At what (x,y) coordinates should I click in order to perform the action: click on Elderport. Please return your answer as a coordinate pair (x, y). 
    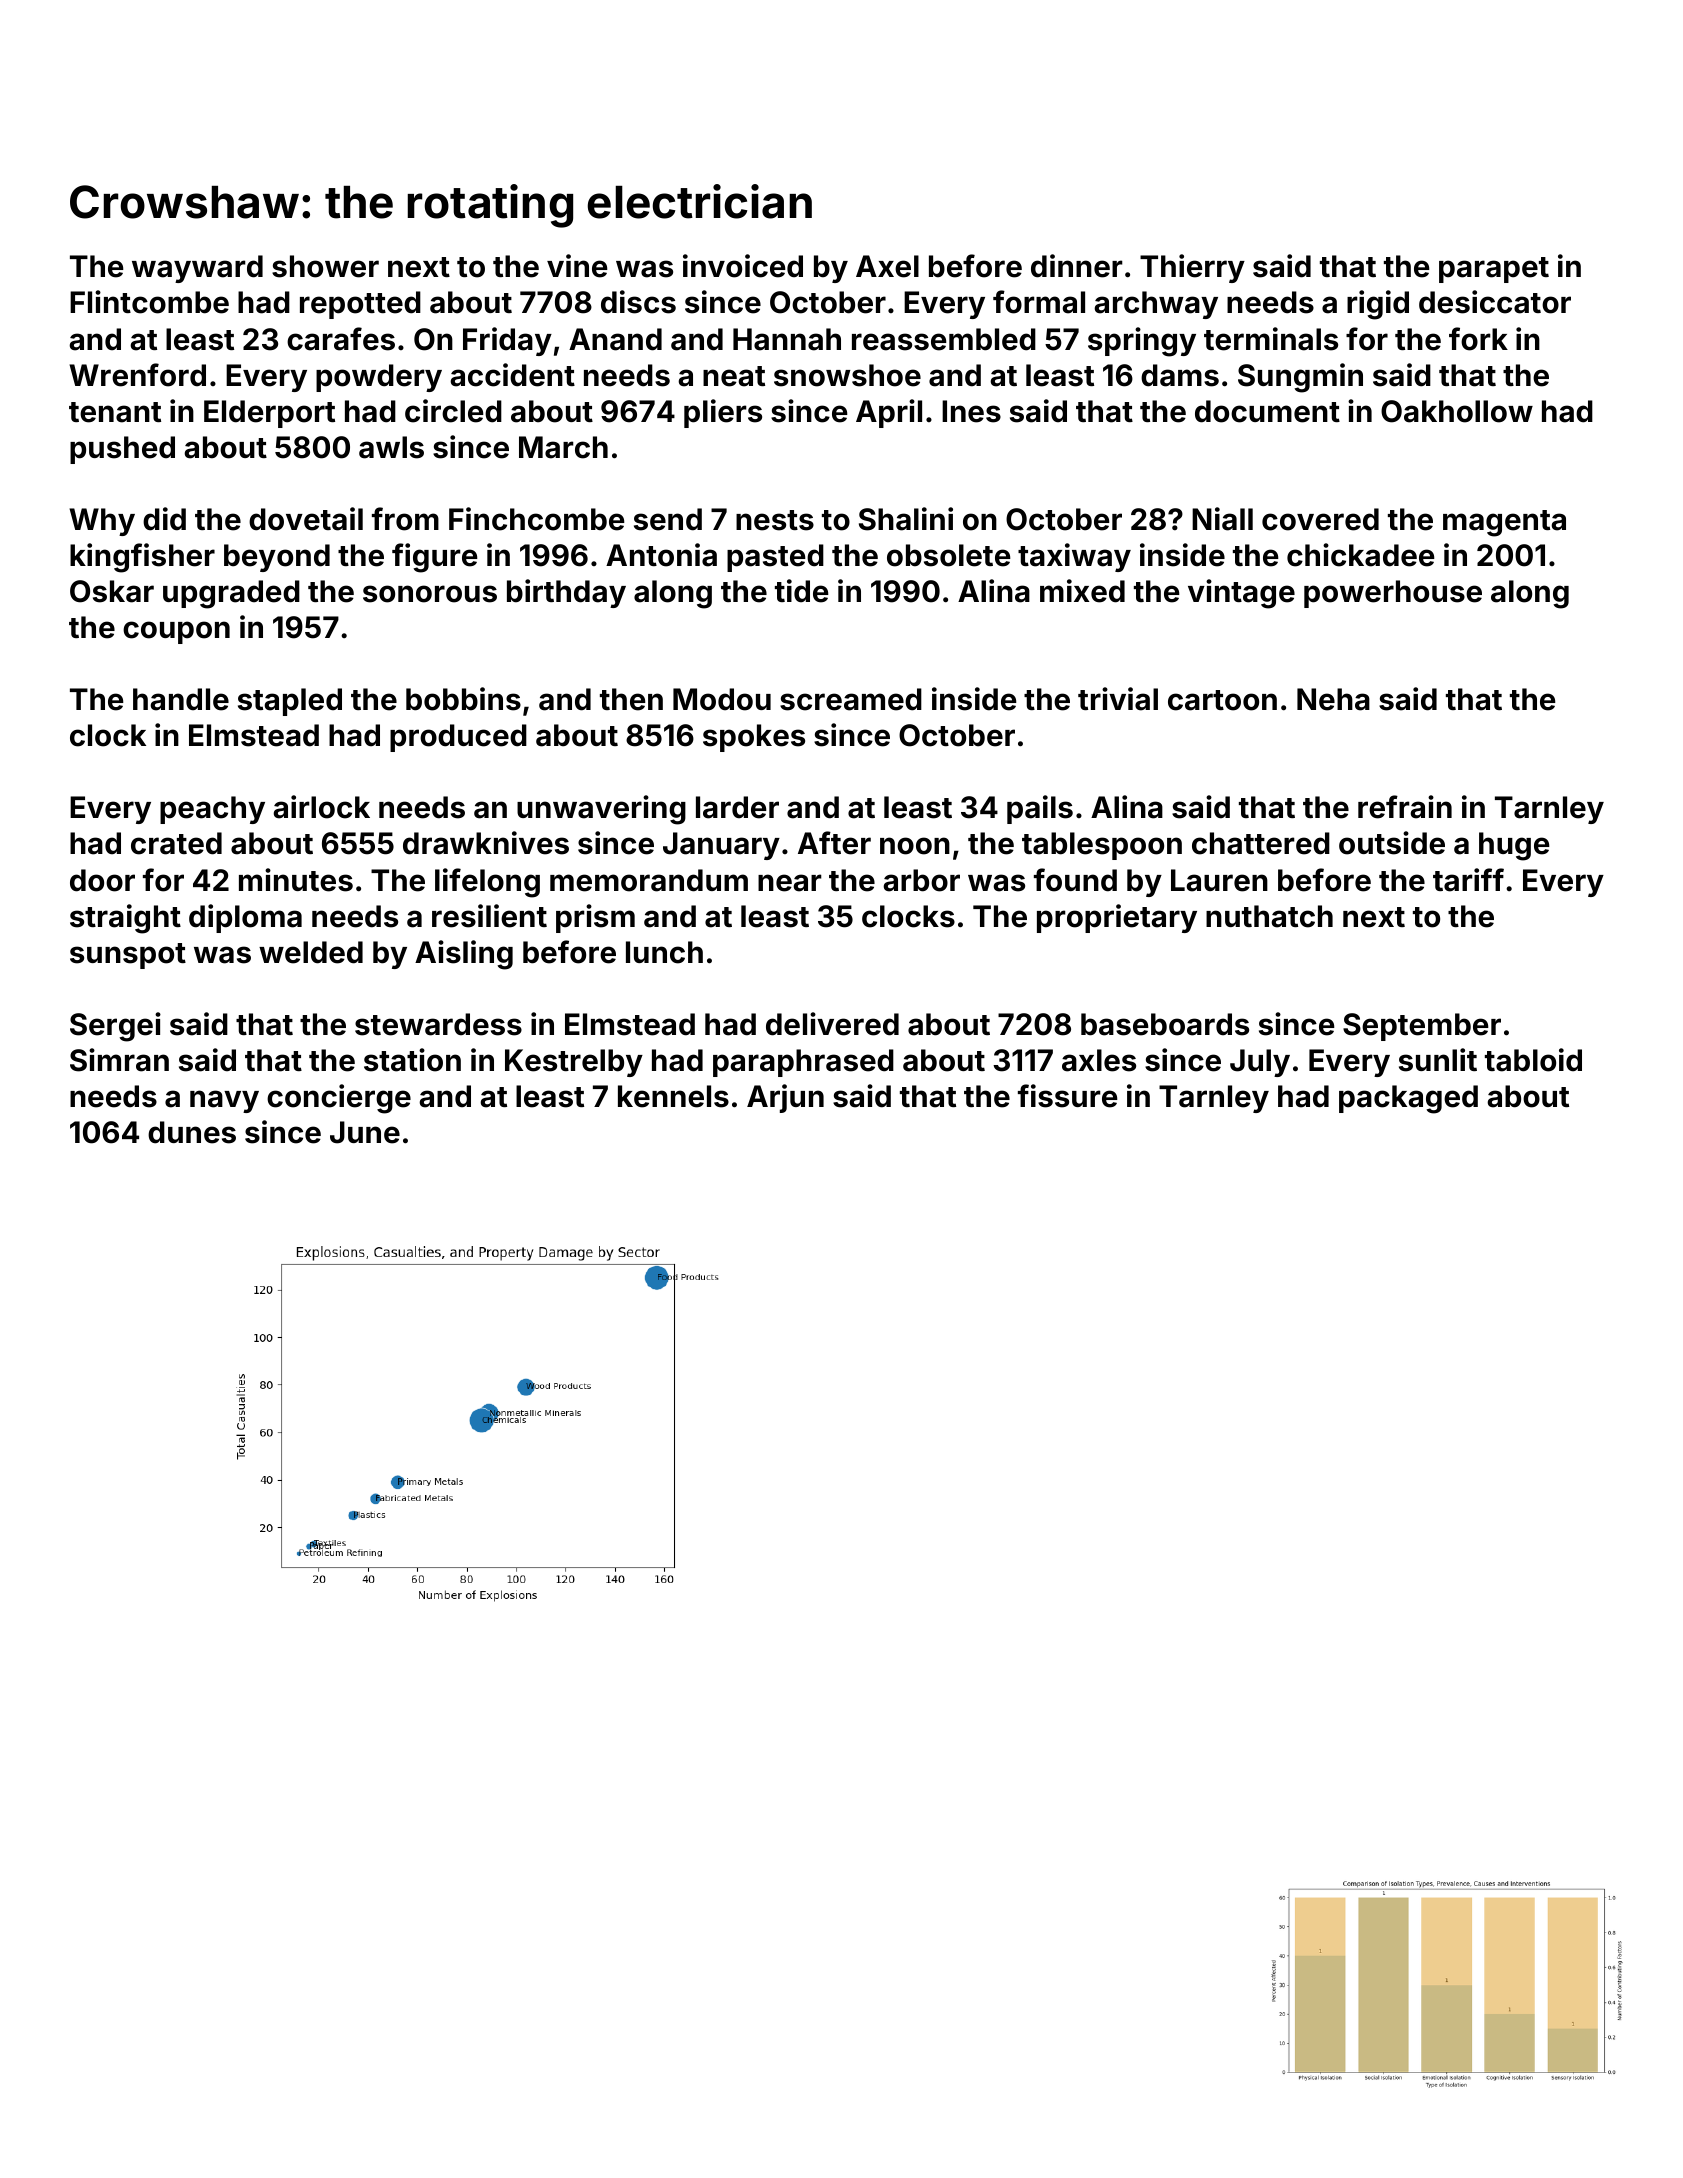
    Looking at the image, I should click on (269, 414).
